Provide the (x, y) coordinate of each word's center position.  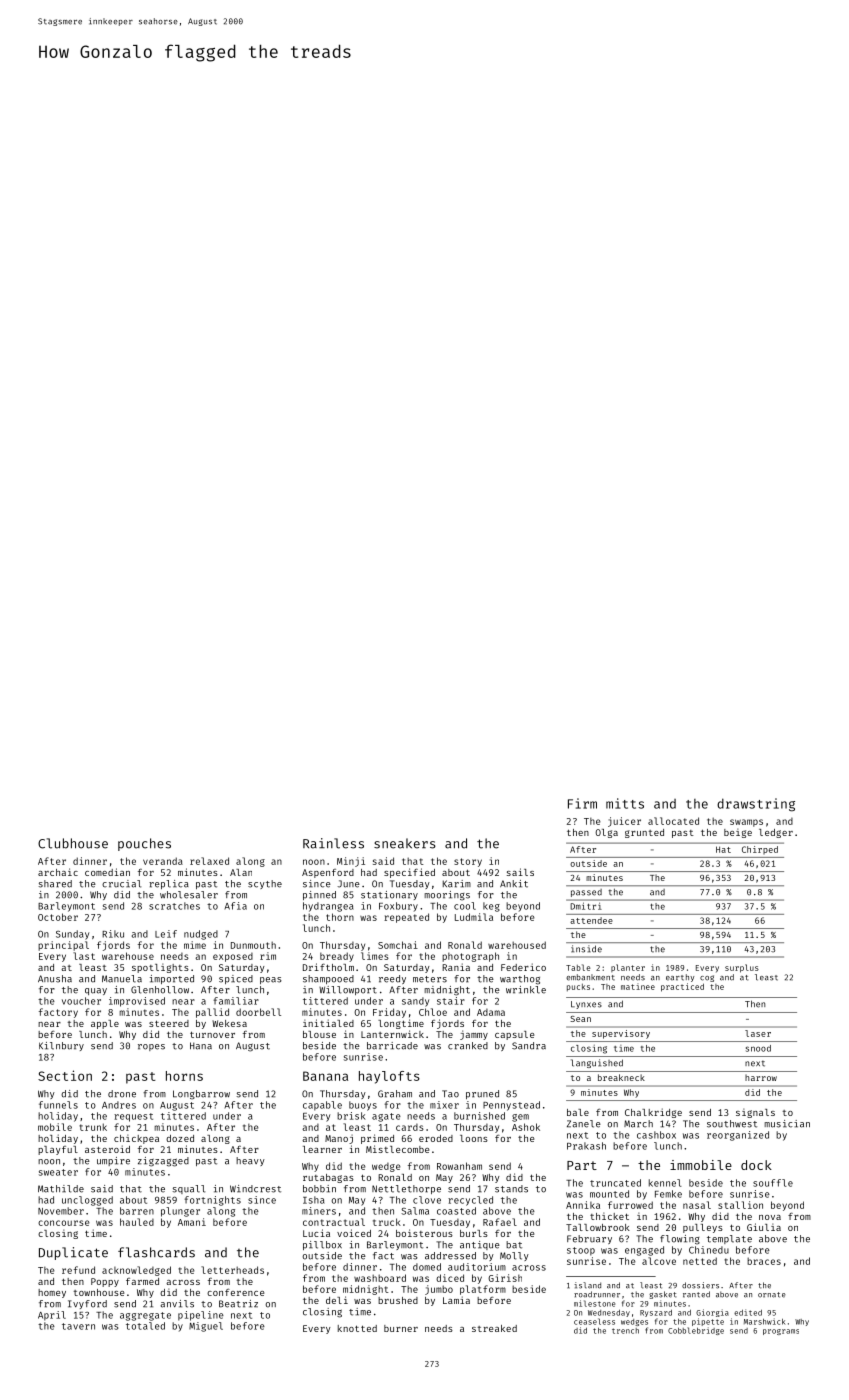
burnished (479, 1116)
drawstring (756, 805)
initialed (328, 1023)
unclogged (87, 1201)
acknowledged (136, 1271)
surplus (742, 968)
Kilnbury (61, 1046)
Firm (582, 803)
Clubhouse (73, 843)
